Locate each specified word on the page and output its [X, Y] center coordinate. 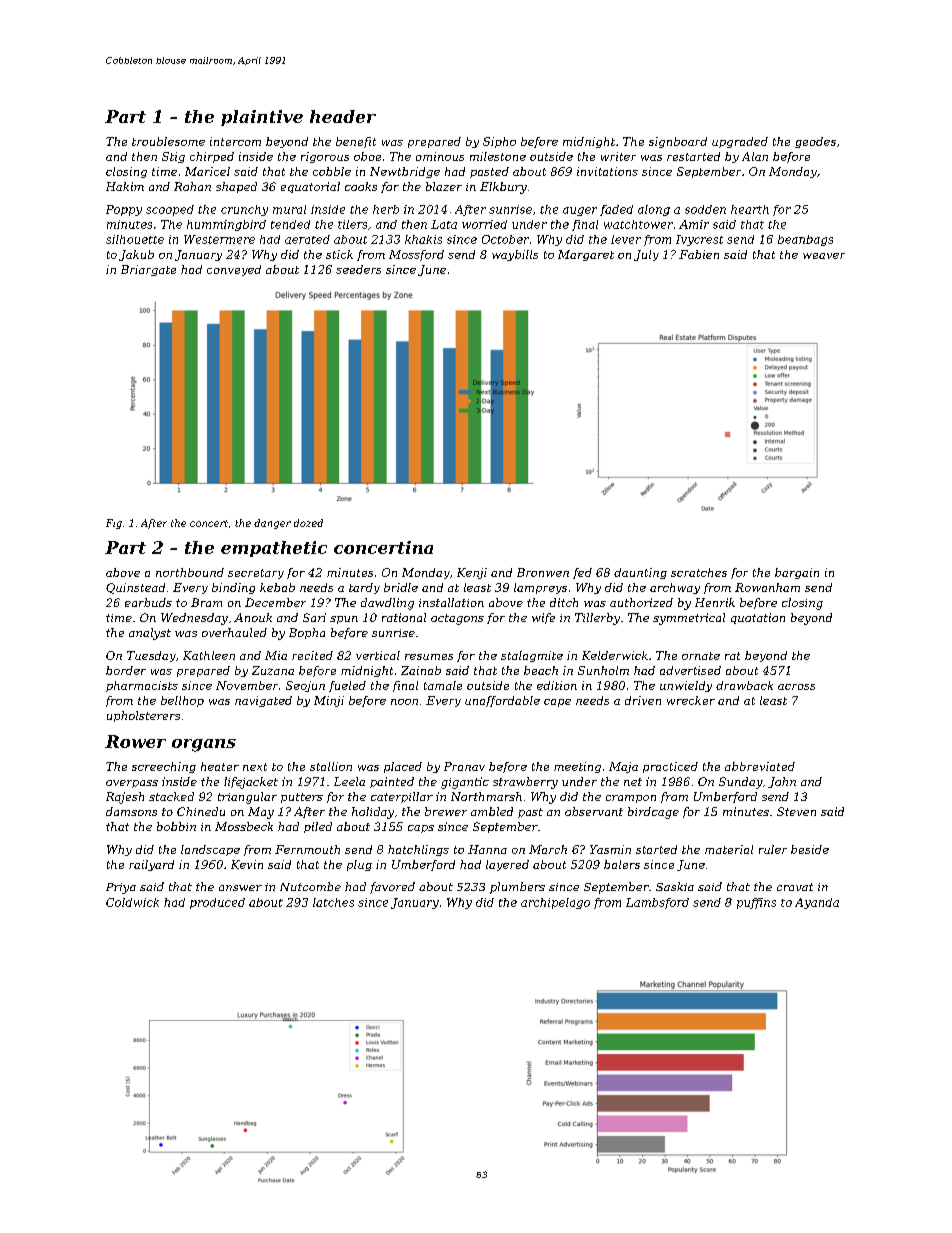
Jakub [136, 255]
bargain [797, 573]
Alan [755, 156]
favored [392, 888]
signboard [678, 142]
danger [272, 524]
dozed [308, 523]
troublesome [168, 141]
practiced [670, 767]
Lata [444, 224]
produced [217, 903]
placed [403, 767]
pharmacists [142, 686]
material [729, 849]
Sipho [499, 142]
